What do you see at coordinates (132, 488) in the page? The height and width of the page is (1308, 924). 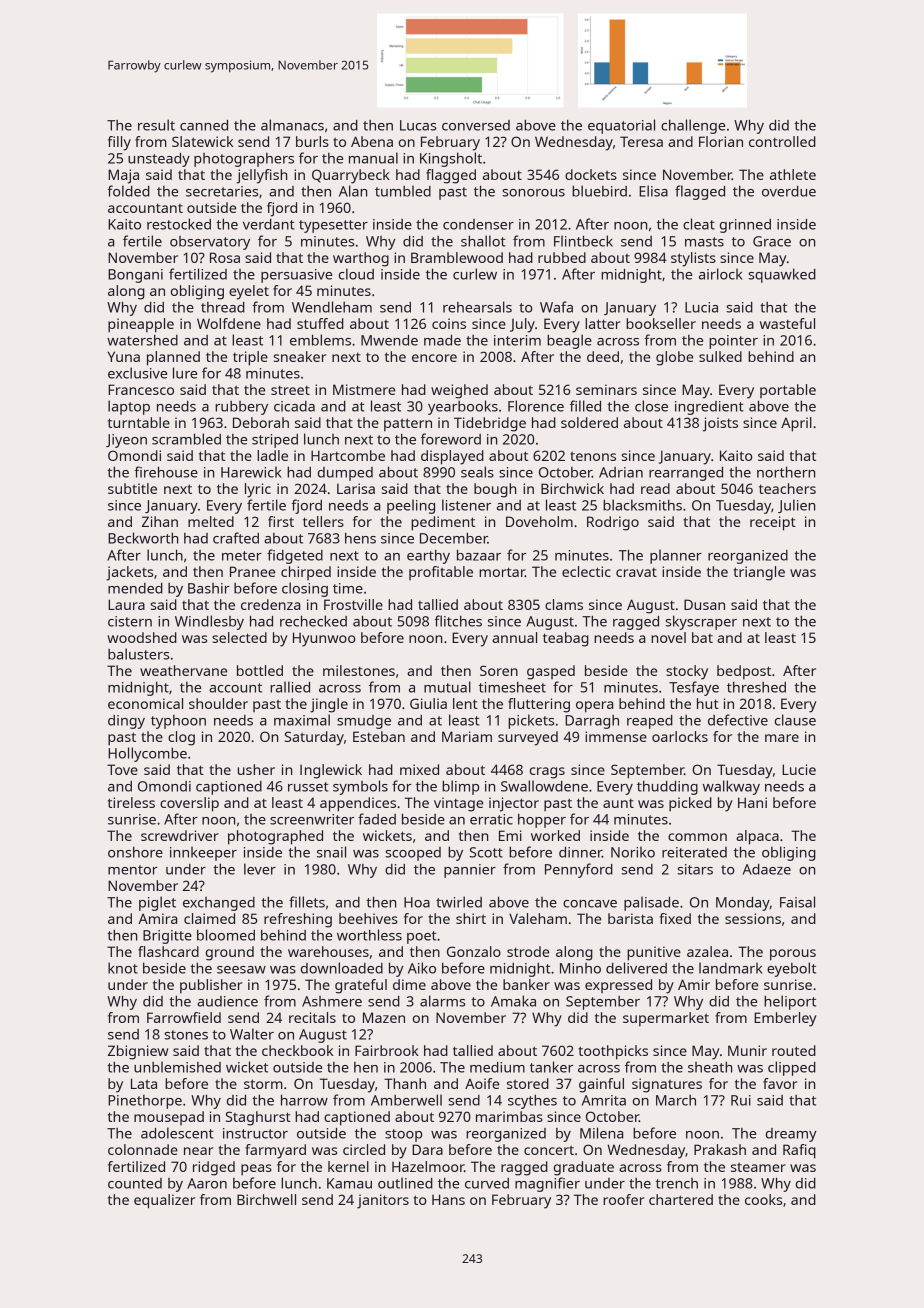 I see `subtitle` at bounding box center [132, 488].
